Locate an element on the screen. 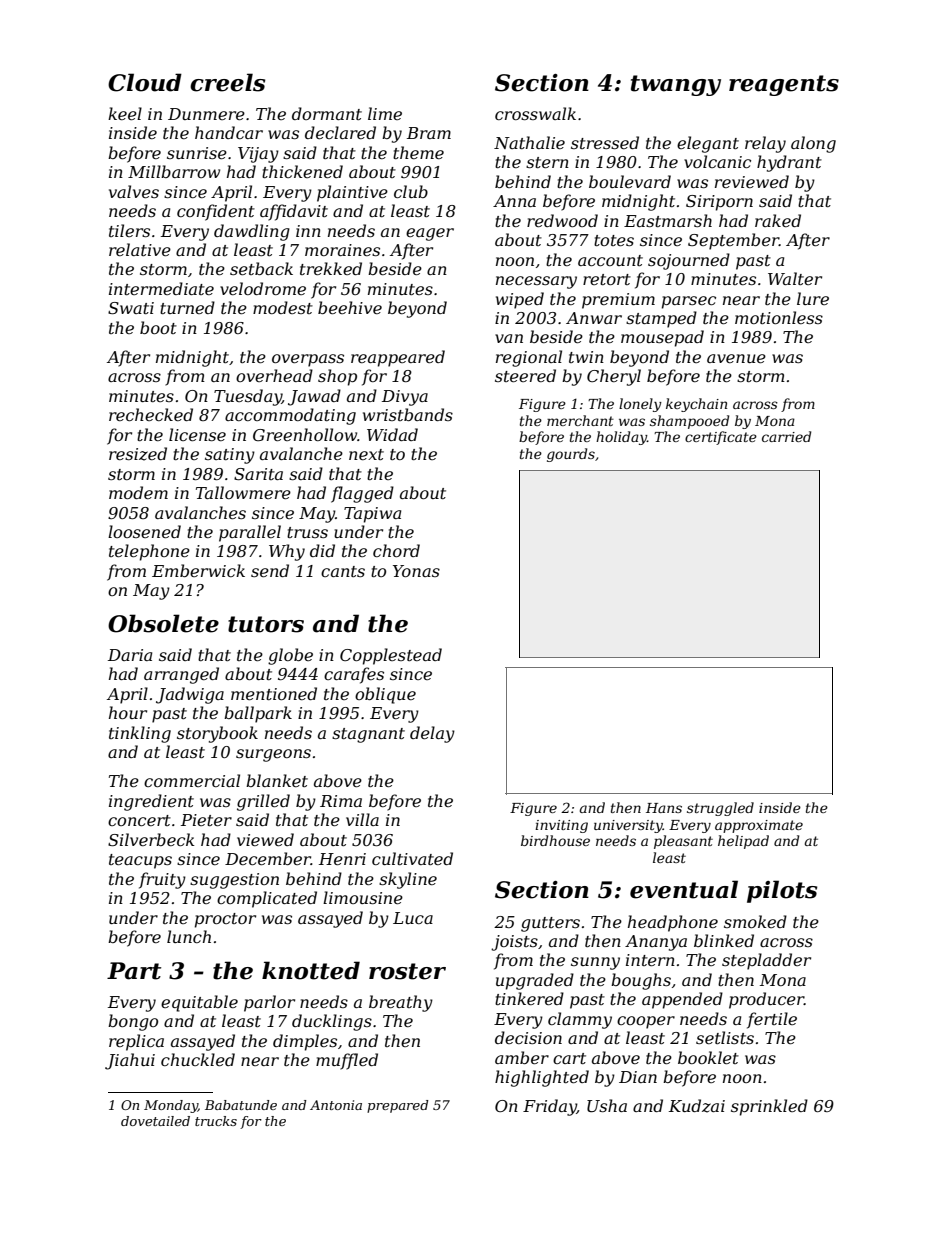 This screenshot has height=1233, width=952. Yonas is located at coordinates (416, 571).
